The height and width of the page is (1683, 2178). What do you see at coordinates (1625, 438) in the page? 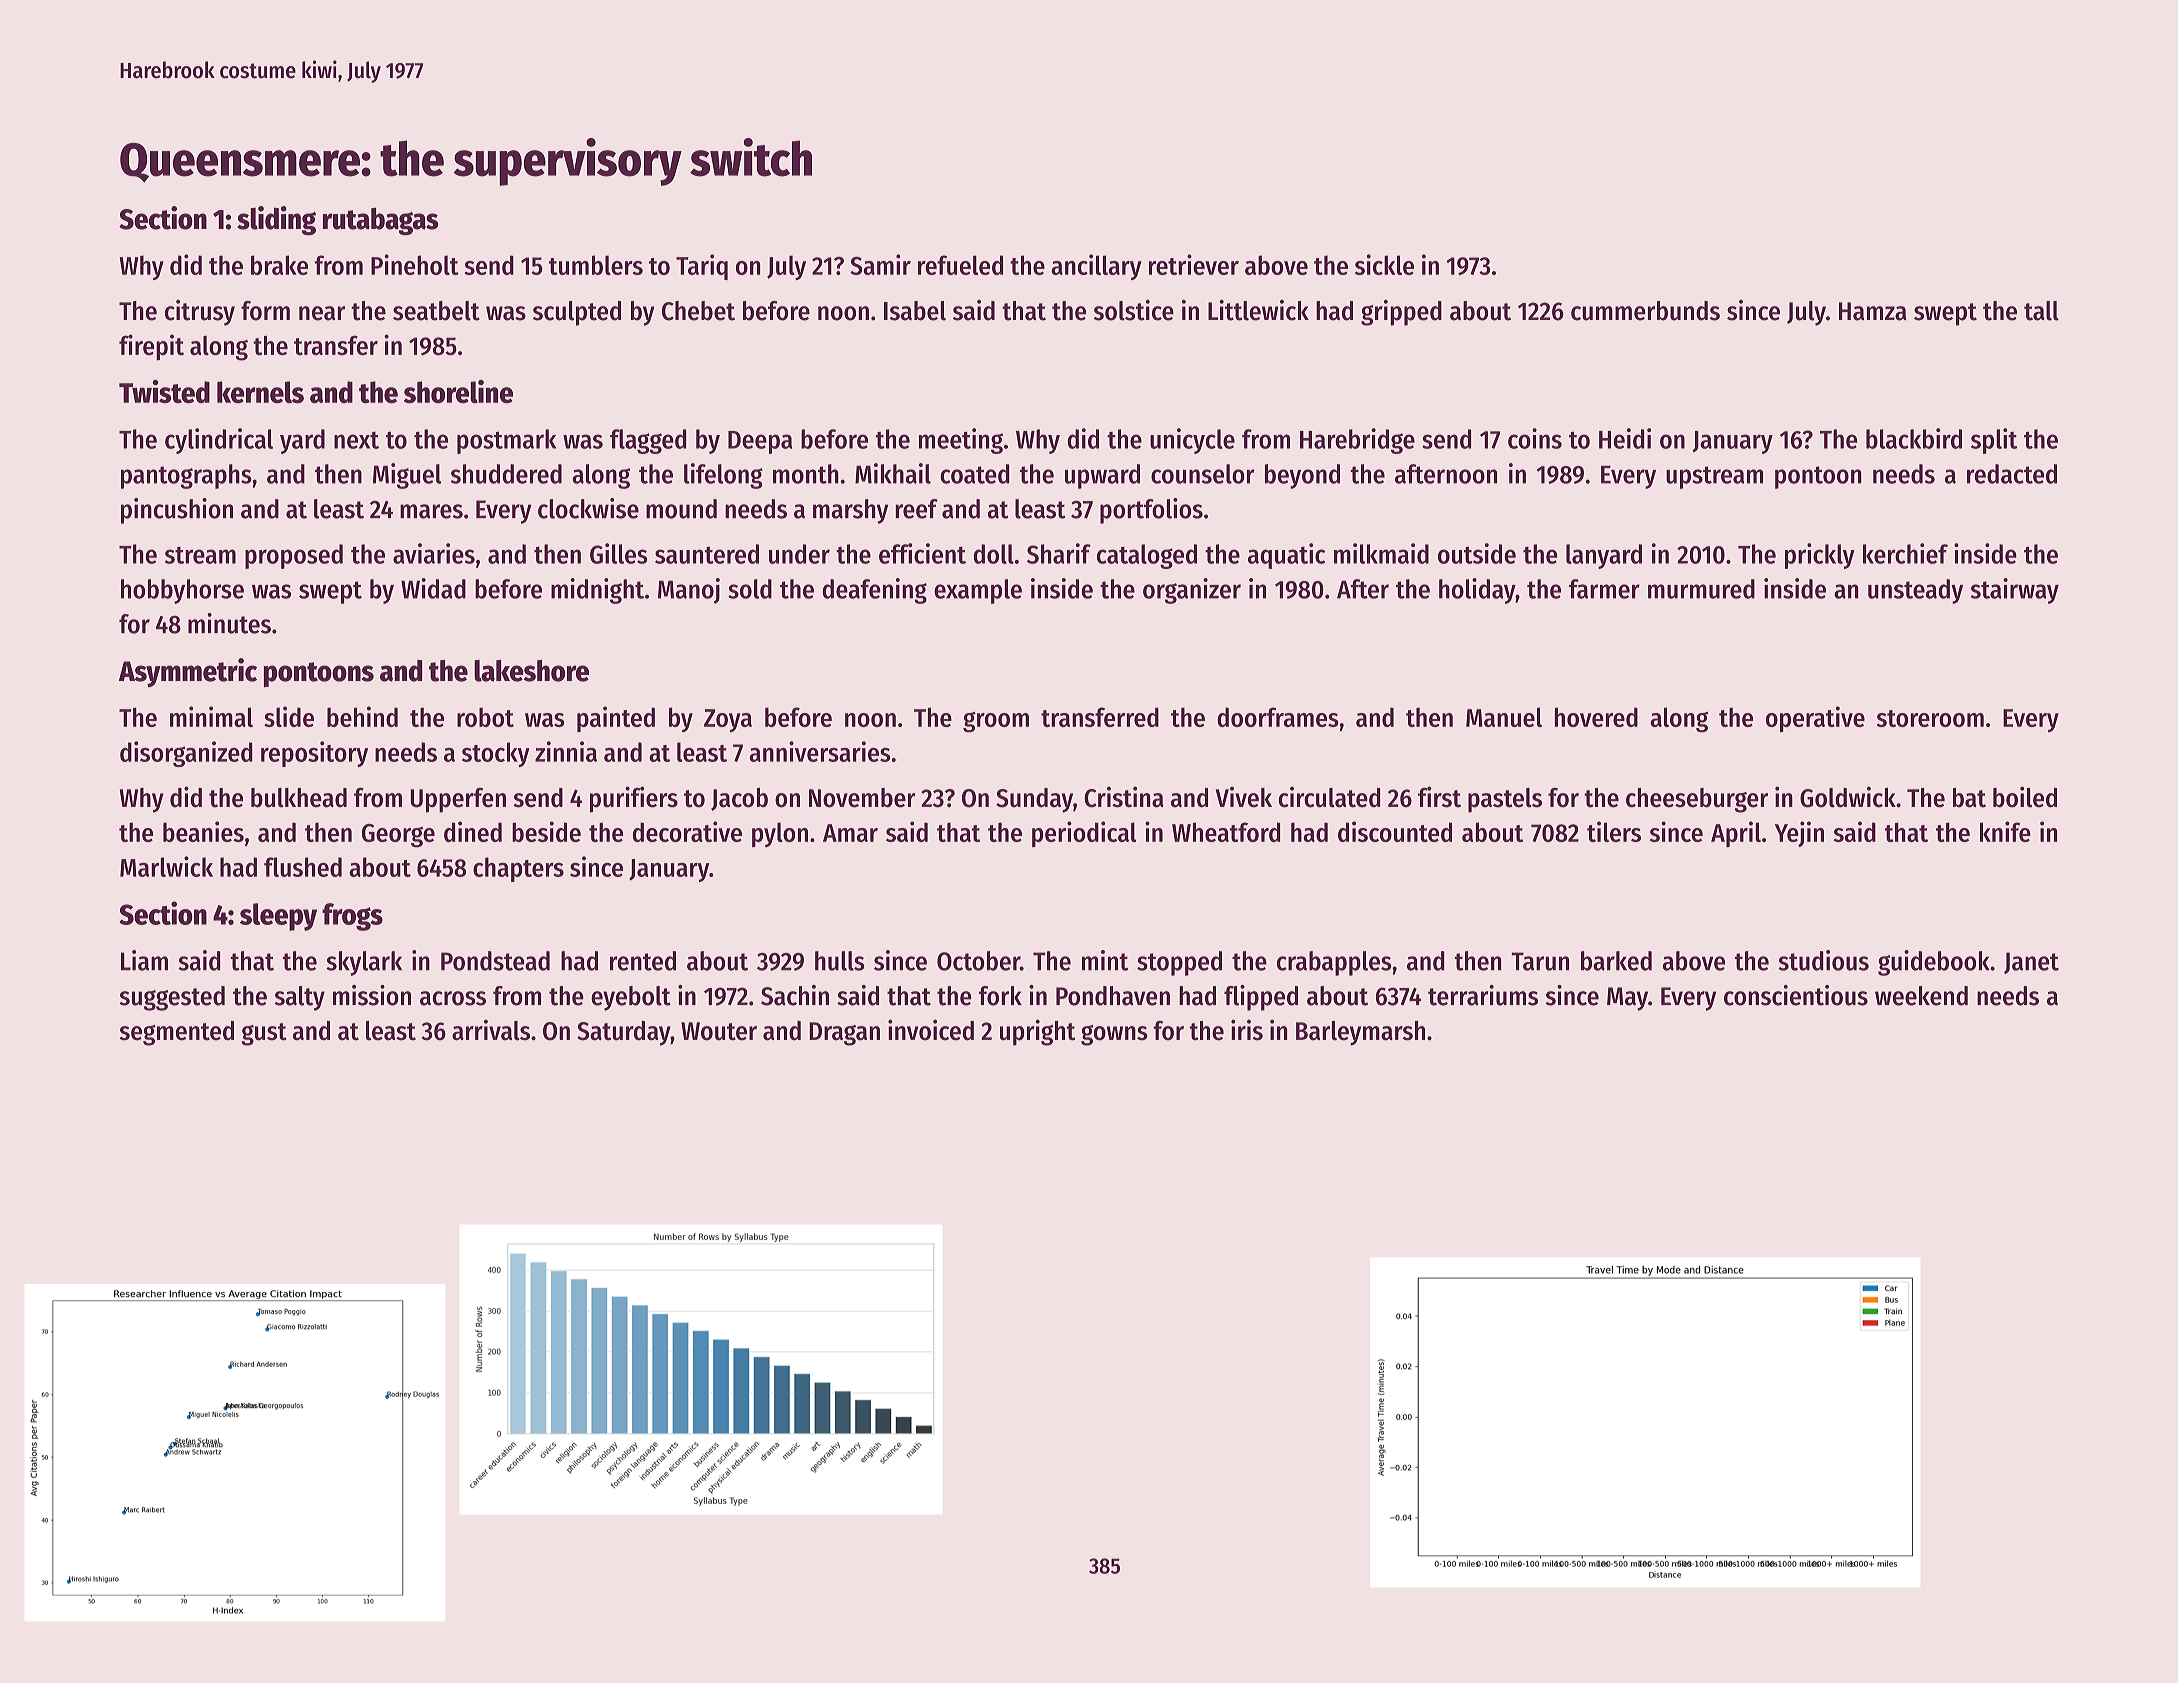
I see `Heidi` at bounding box center [1625, 438].
